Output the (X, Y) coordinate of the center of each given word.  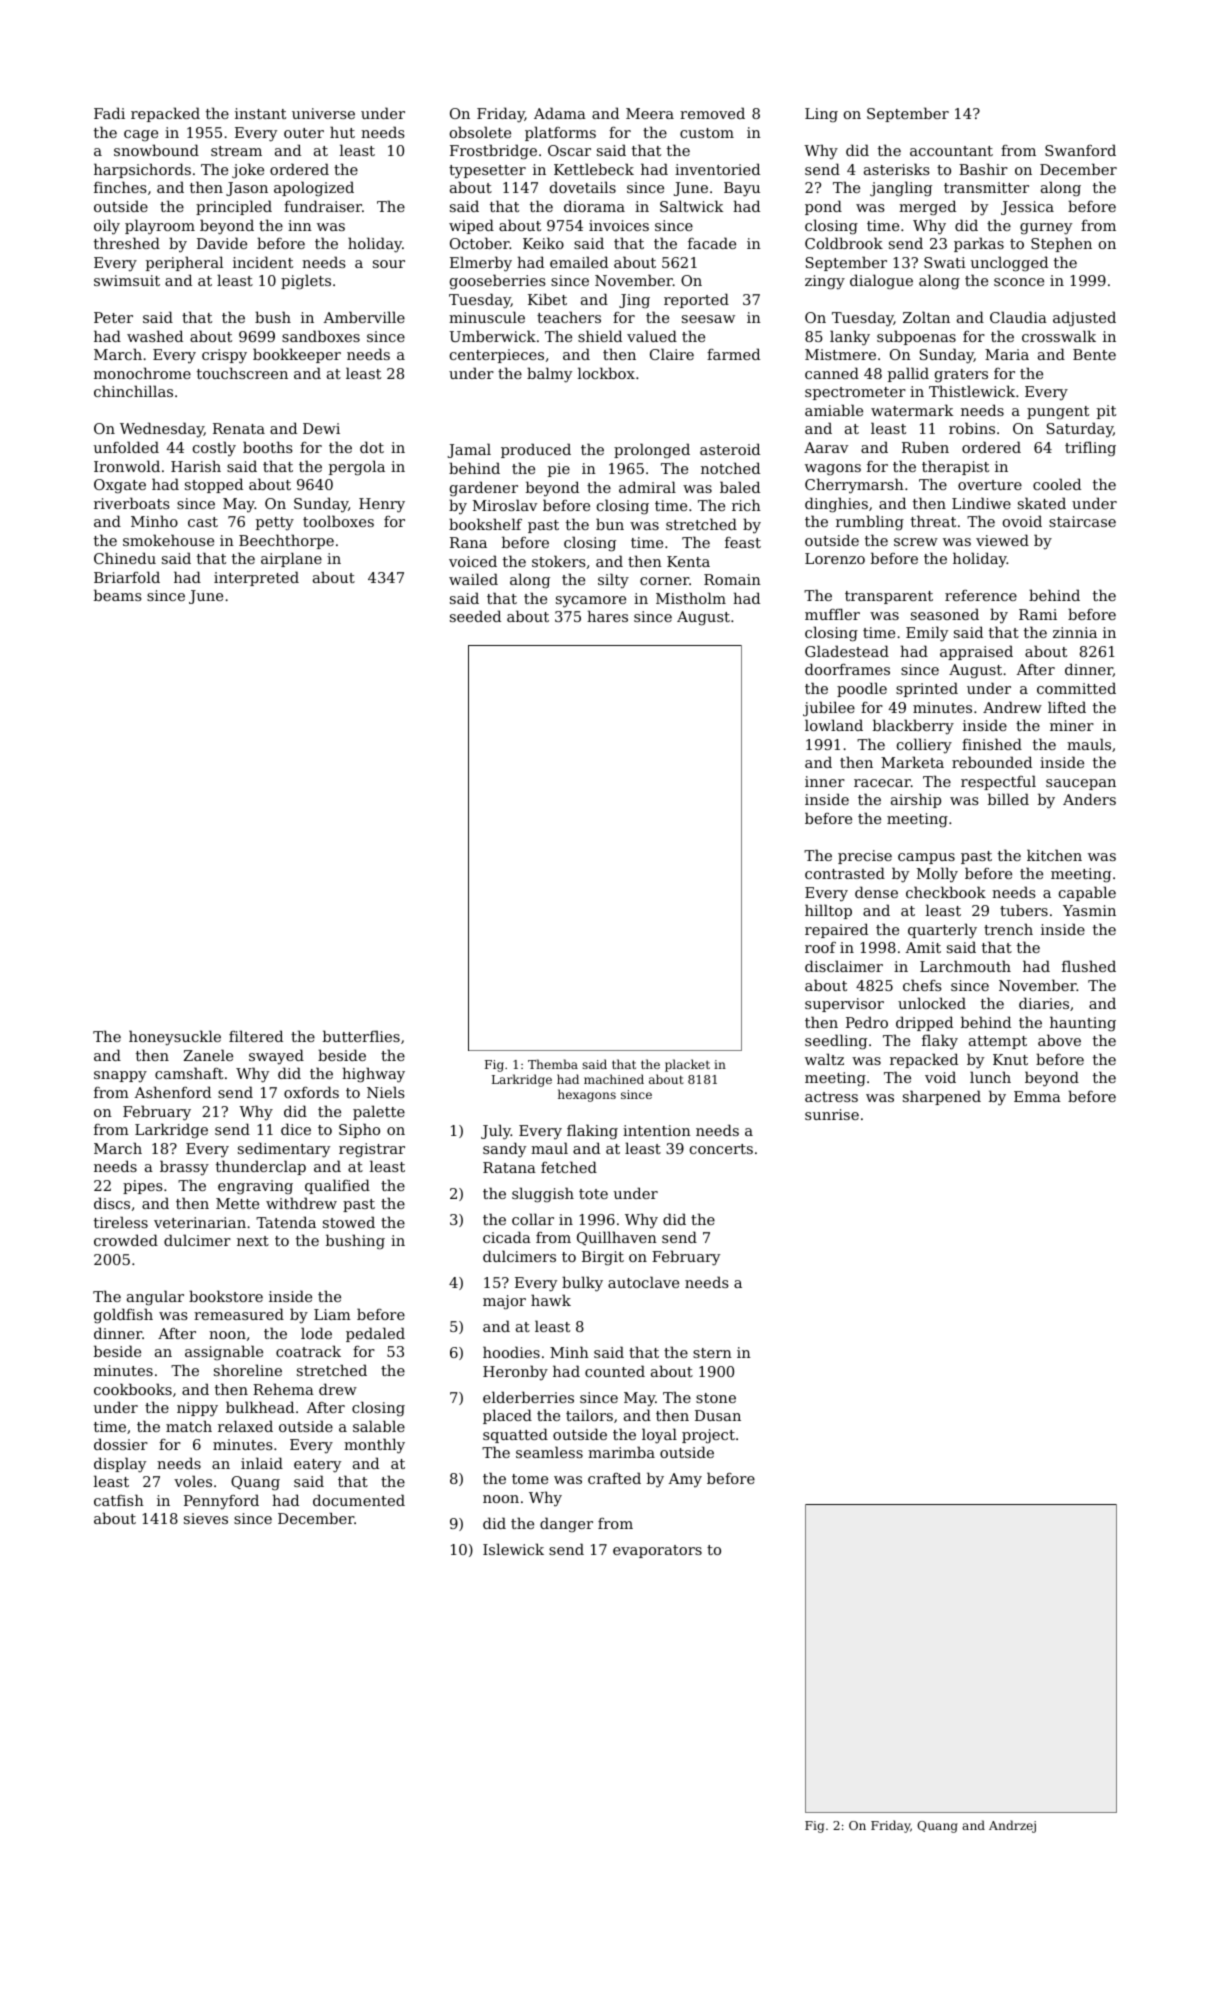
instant (260, 113)
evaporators (657, 1551)
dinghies (836, 505)
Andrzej (1012, 1826)
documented (359, 1500)
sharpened (942, 1097)
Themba (553, 1064)
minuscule (487, 317)
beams (118, 595)
